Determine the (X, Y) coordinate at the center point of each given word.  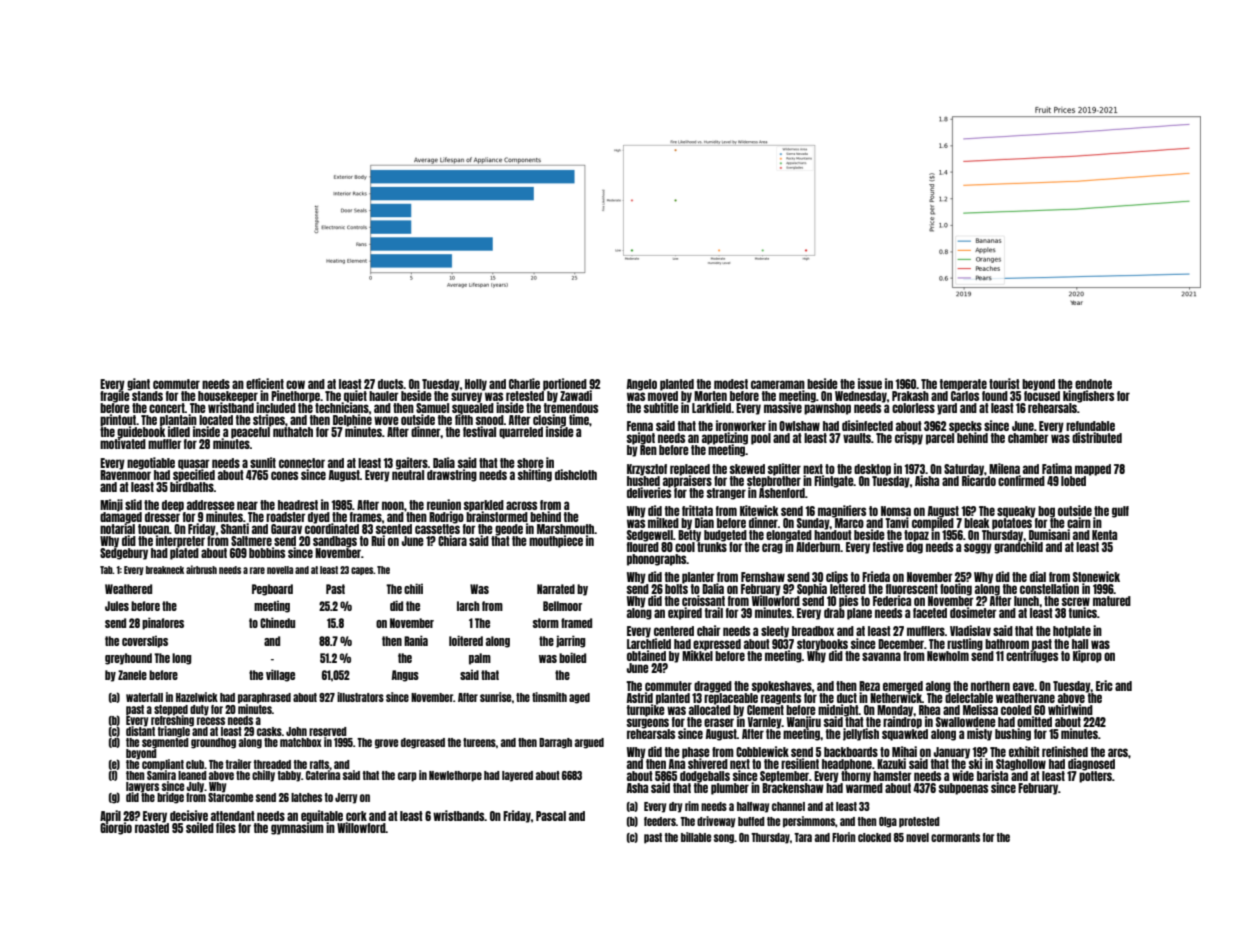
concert (167, 408)
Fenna (640, 426)
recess (211, 721)
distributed (1097, 437)
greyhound (128, 659)
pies (848, 601)
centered (674, 631)
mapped (1093, 469)
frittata (697, 510)
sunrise (495, 697)
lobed (1073, 481)
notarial (117, 528)
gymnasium (297, 828)
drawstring (452, 475)
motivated (123, 444)
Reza (869, 686)
